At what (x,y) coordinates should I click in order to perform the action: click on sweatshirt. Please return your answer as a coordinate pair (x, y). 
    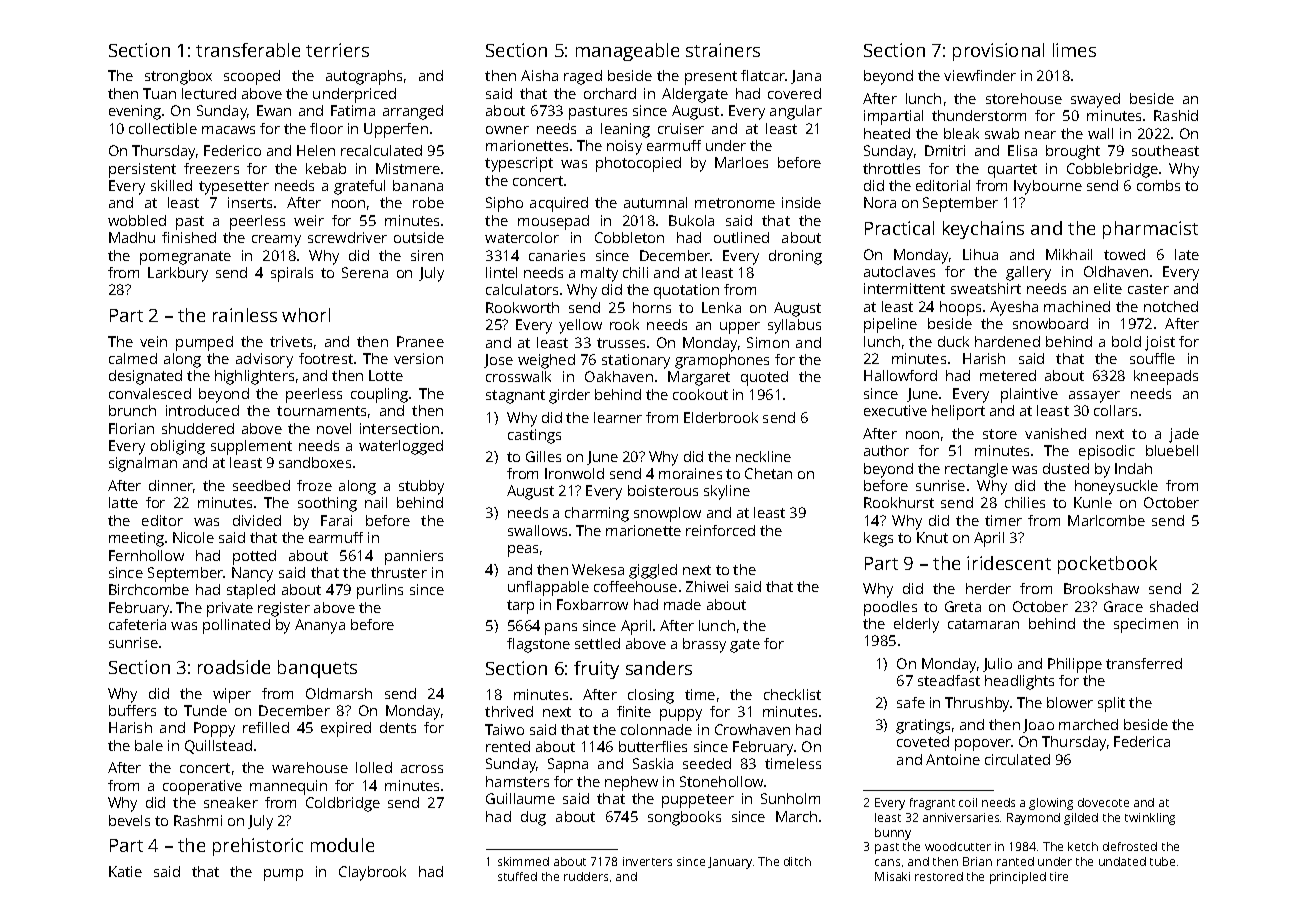
    Looking at the image, I should click on (986, 288).
